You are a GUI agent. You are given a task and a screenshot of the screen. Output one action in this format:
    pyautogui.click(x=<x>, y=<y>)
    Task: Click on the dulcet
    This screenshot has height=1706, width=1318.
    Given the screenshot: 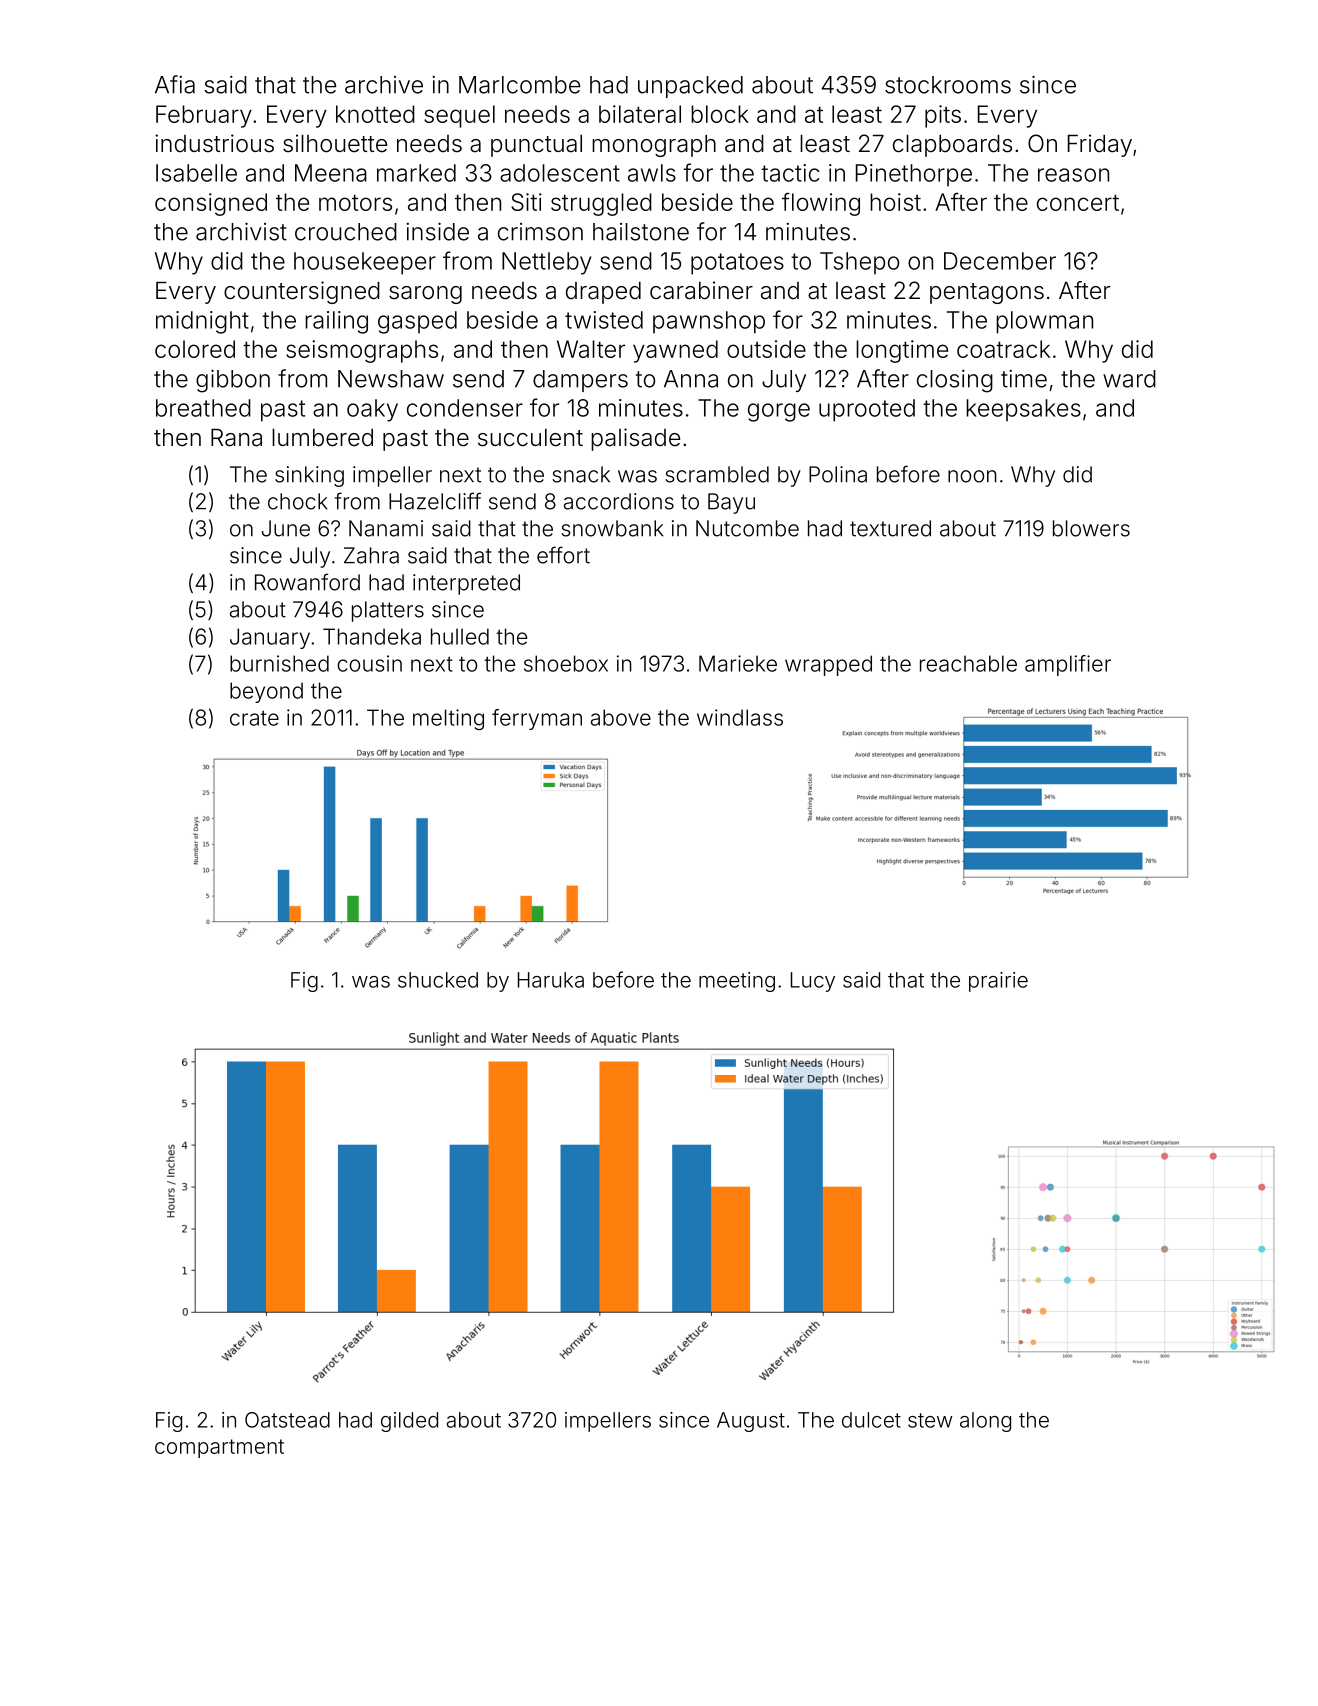 What is the action you would take?
    pyautogui.click(x=871, y=1420)
